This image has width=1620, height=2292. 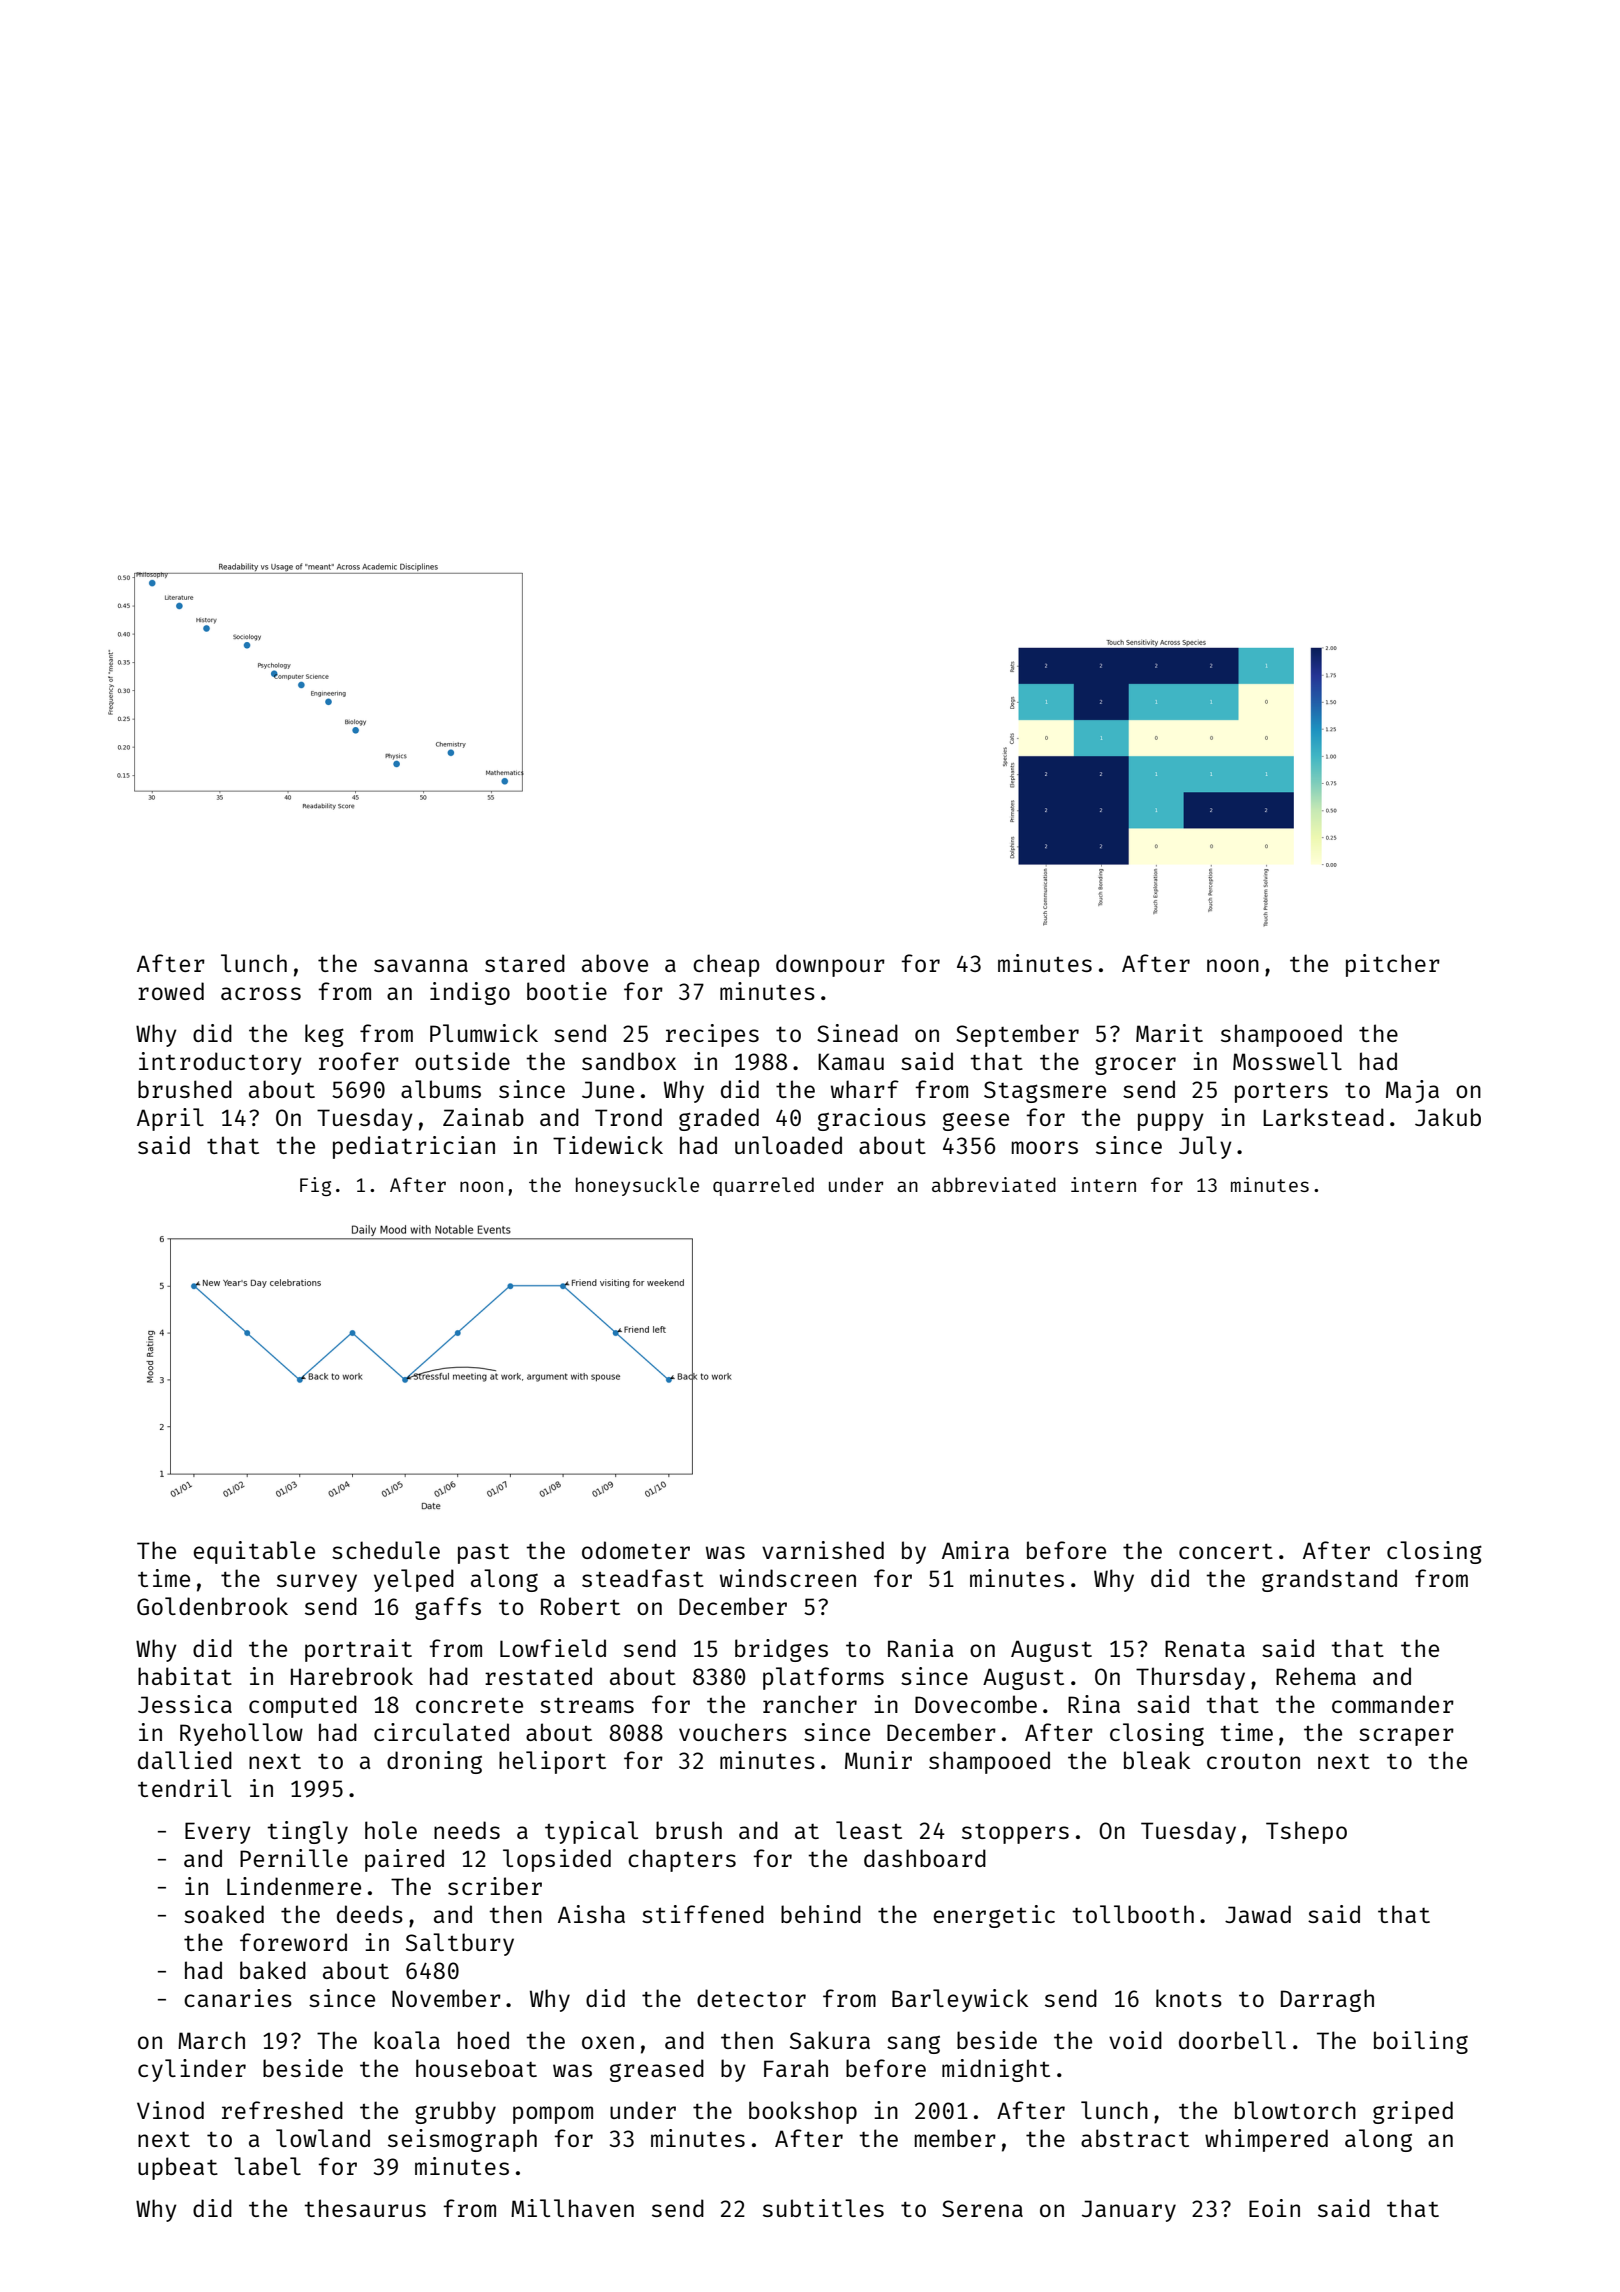 I want to click on quarreled, so click(x=763, y=1186).
